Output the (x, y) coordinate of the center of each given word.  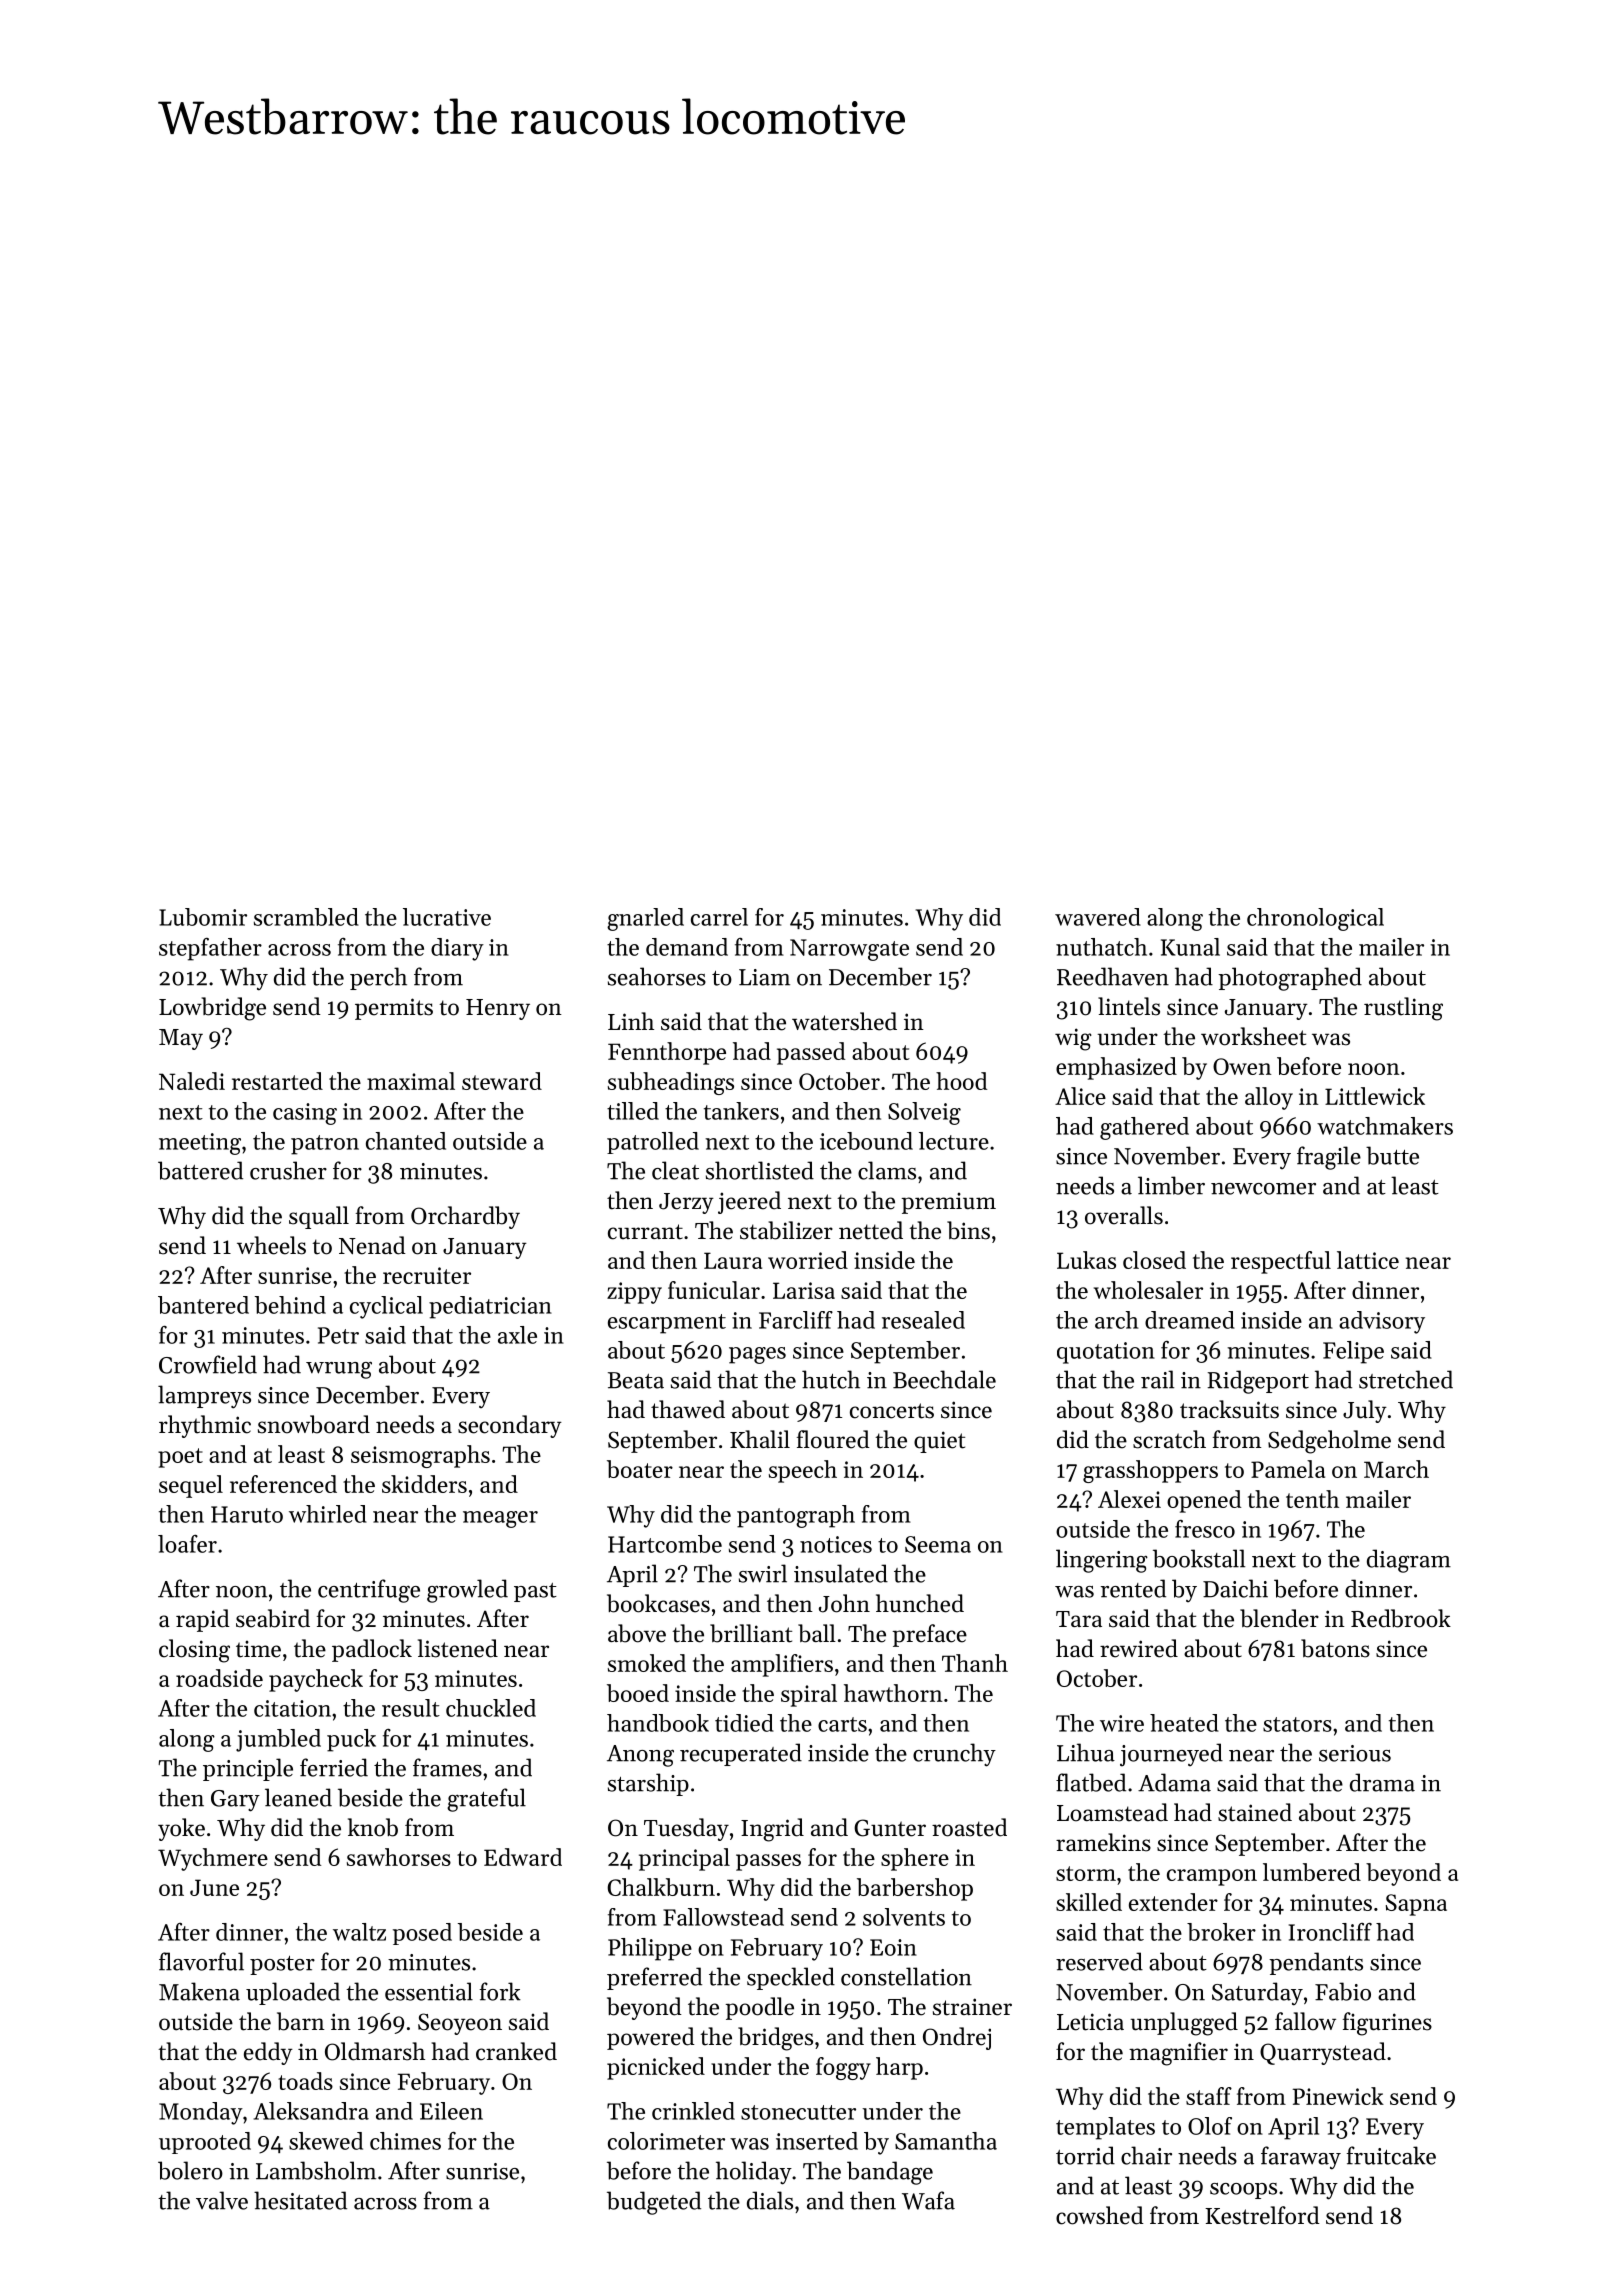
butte (1392, 1155)
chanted (406, 1141)
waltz (359, 1932)
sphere (915, 1859)
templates (1105, 2128)
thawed (688, 1409)
